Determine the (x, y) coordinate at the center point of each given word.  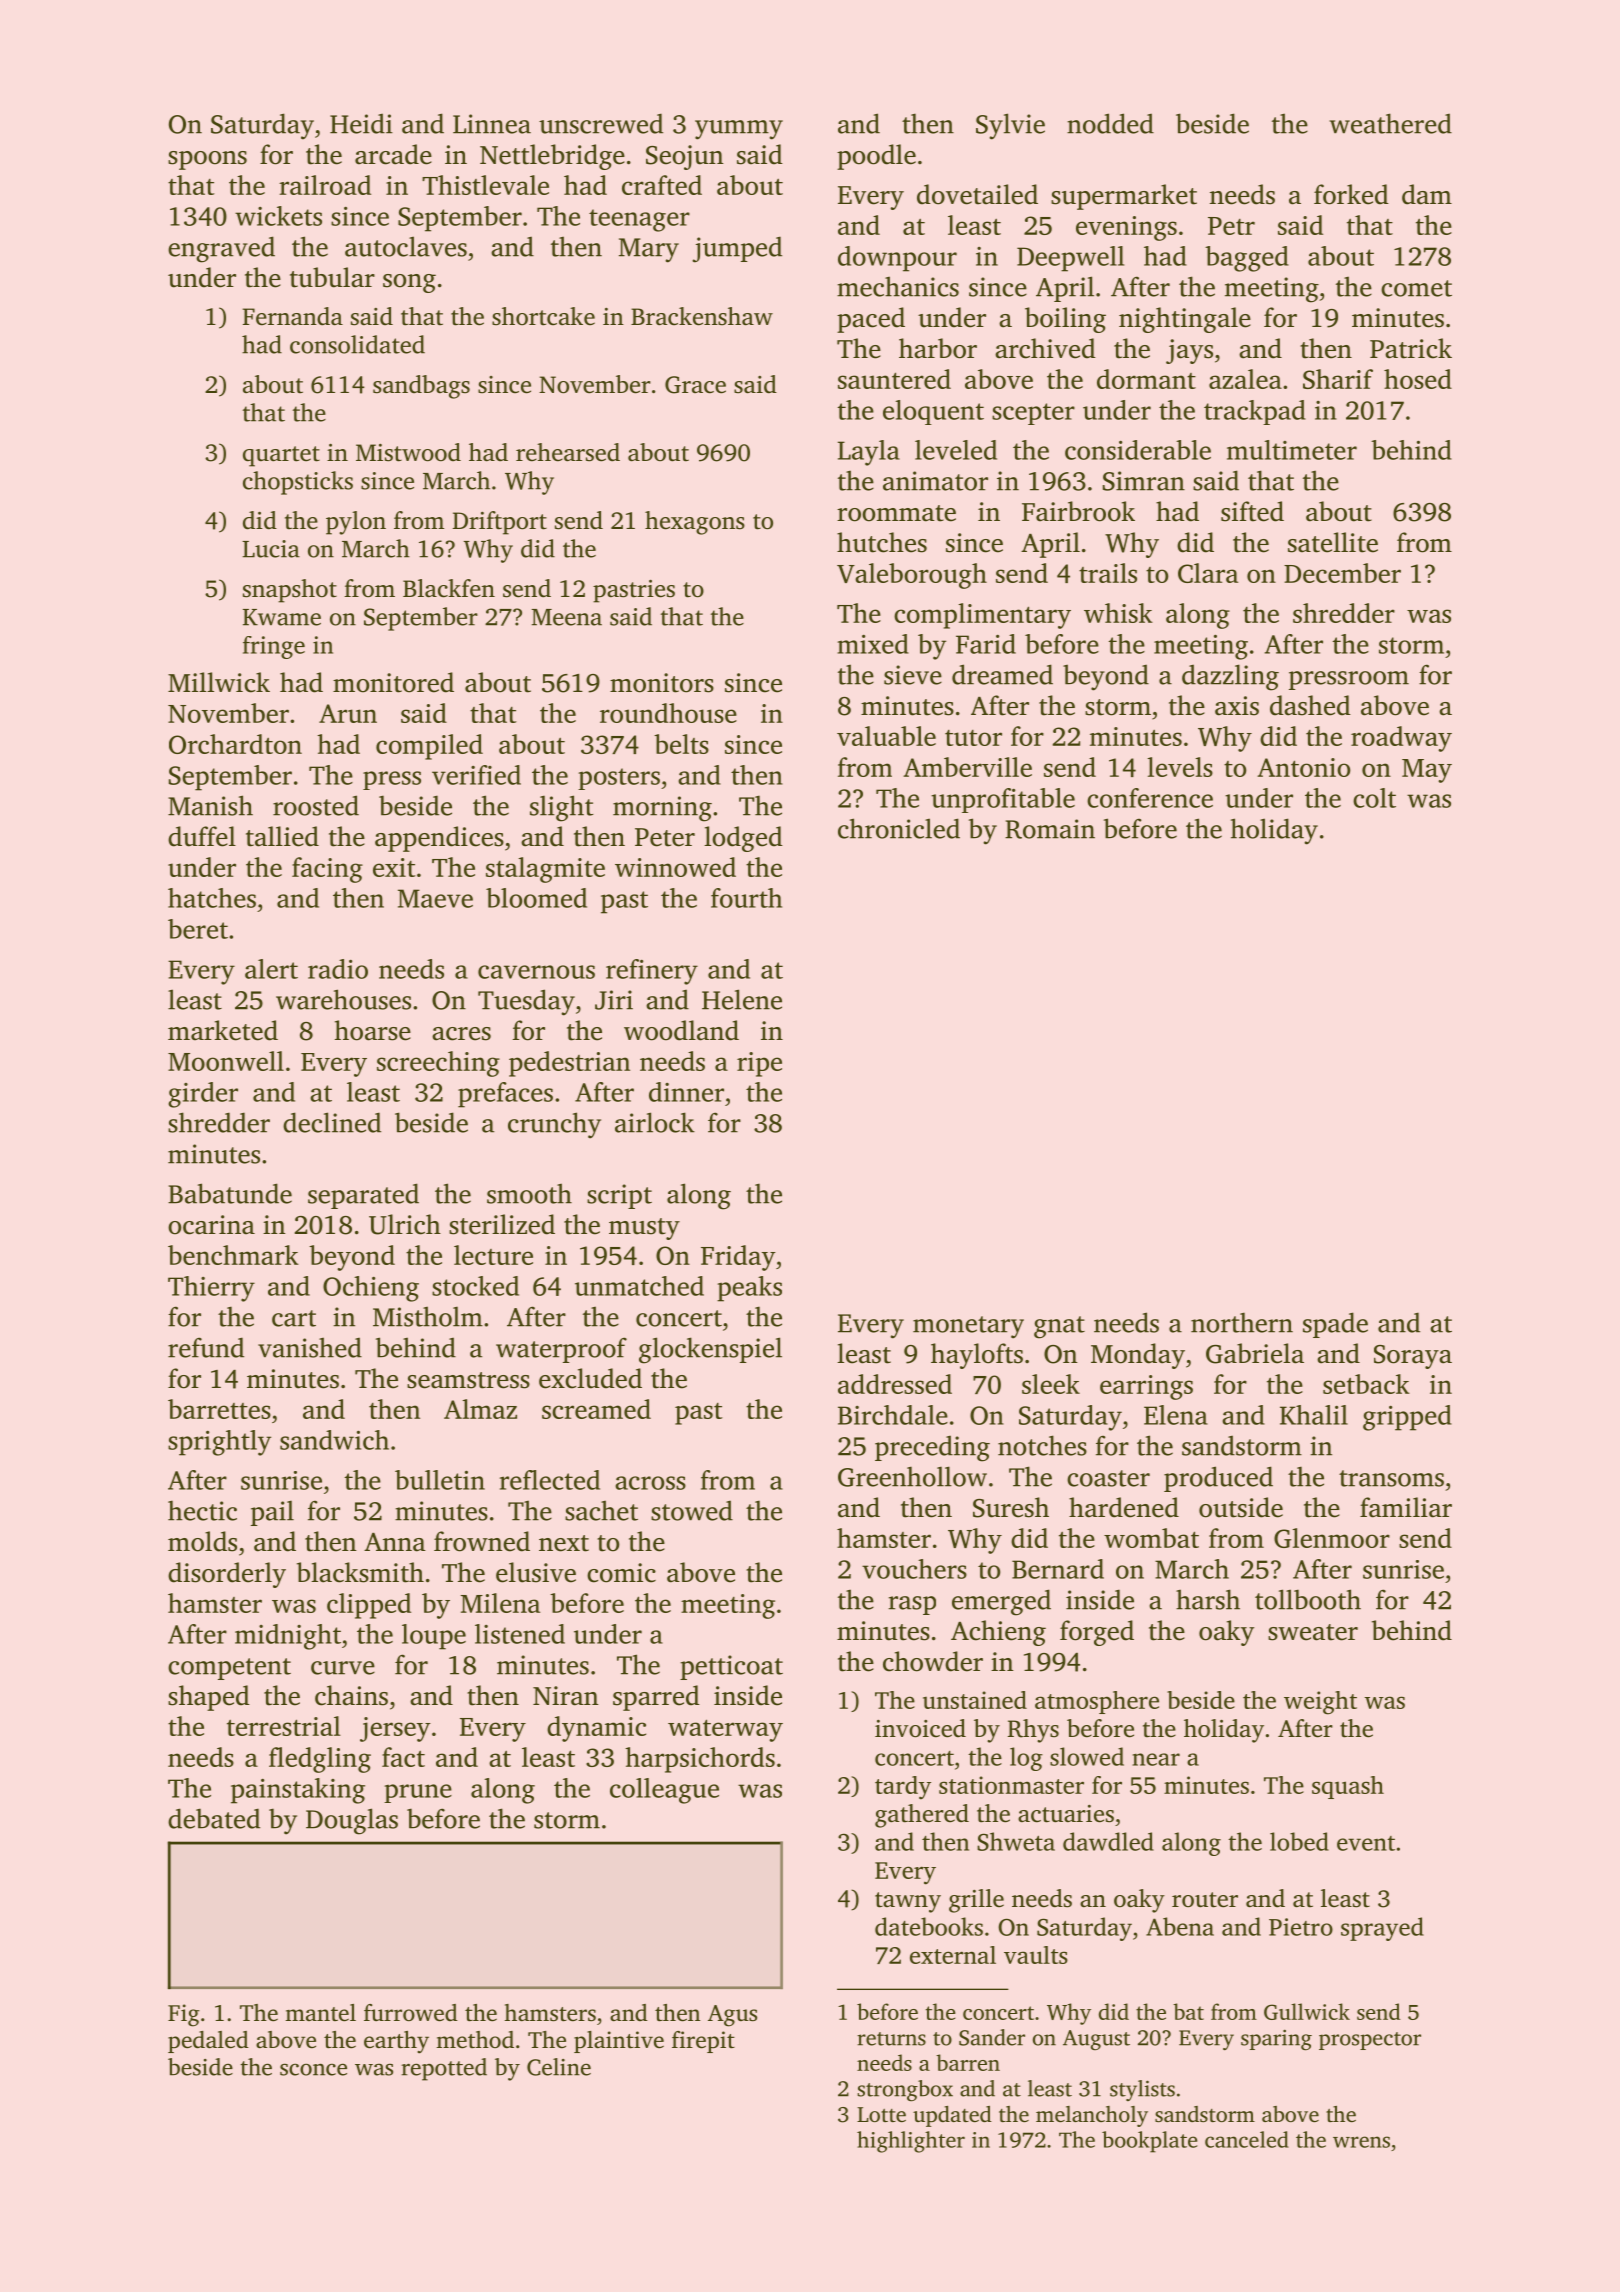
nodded (1110, 123)
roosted (316, 805)
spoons (207, 160)
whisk (1118, 613)
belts (681, 744)
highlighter (911, 2142)
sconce (313, 2069)
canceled (1247, 2139)
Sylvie (1010, 126)
